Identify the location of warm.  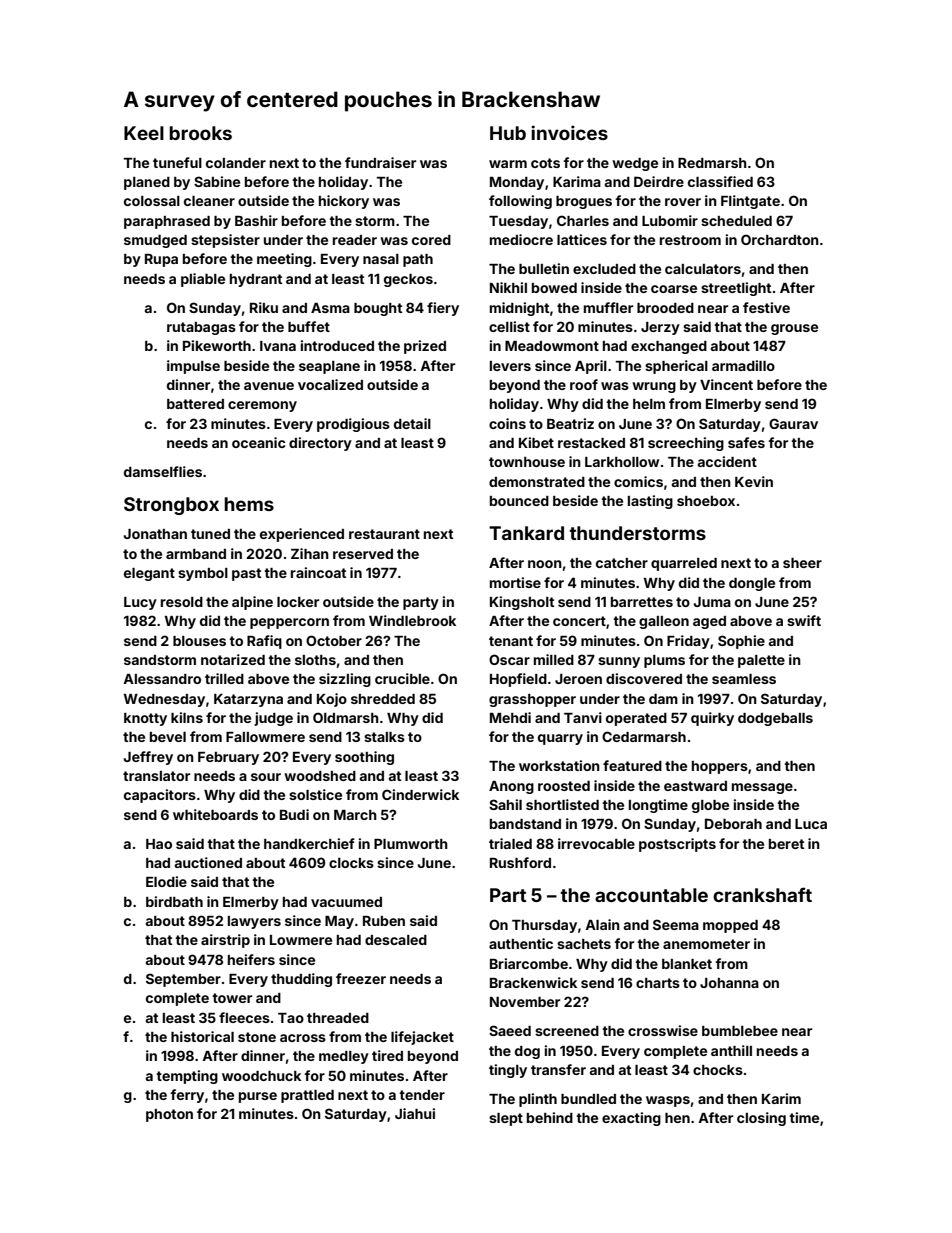
(508, 164).
